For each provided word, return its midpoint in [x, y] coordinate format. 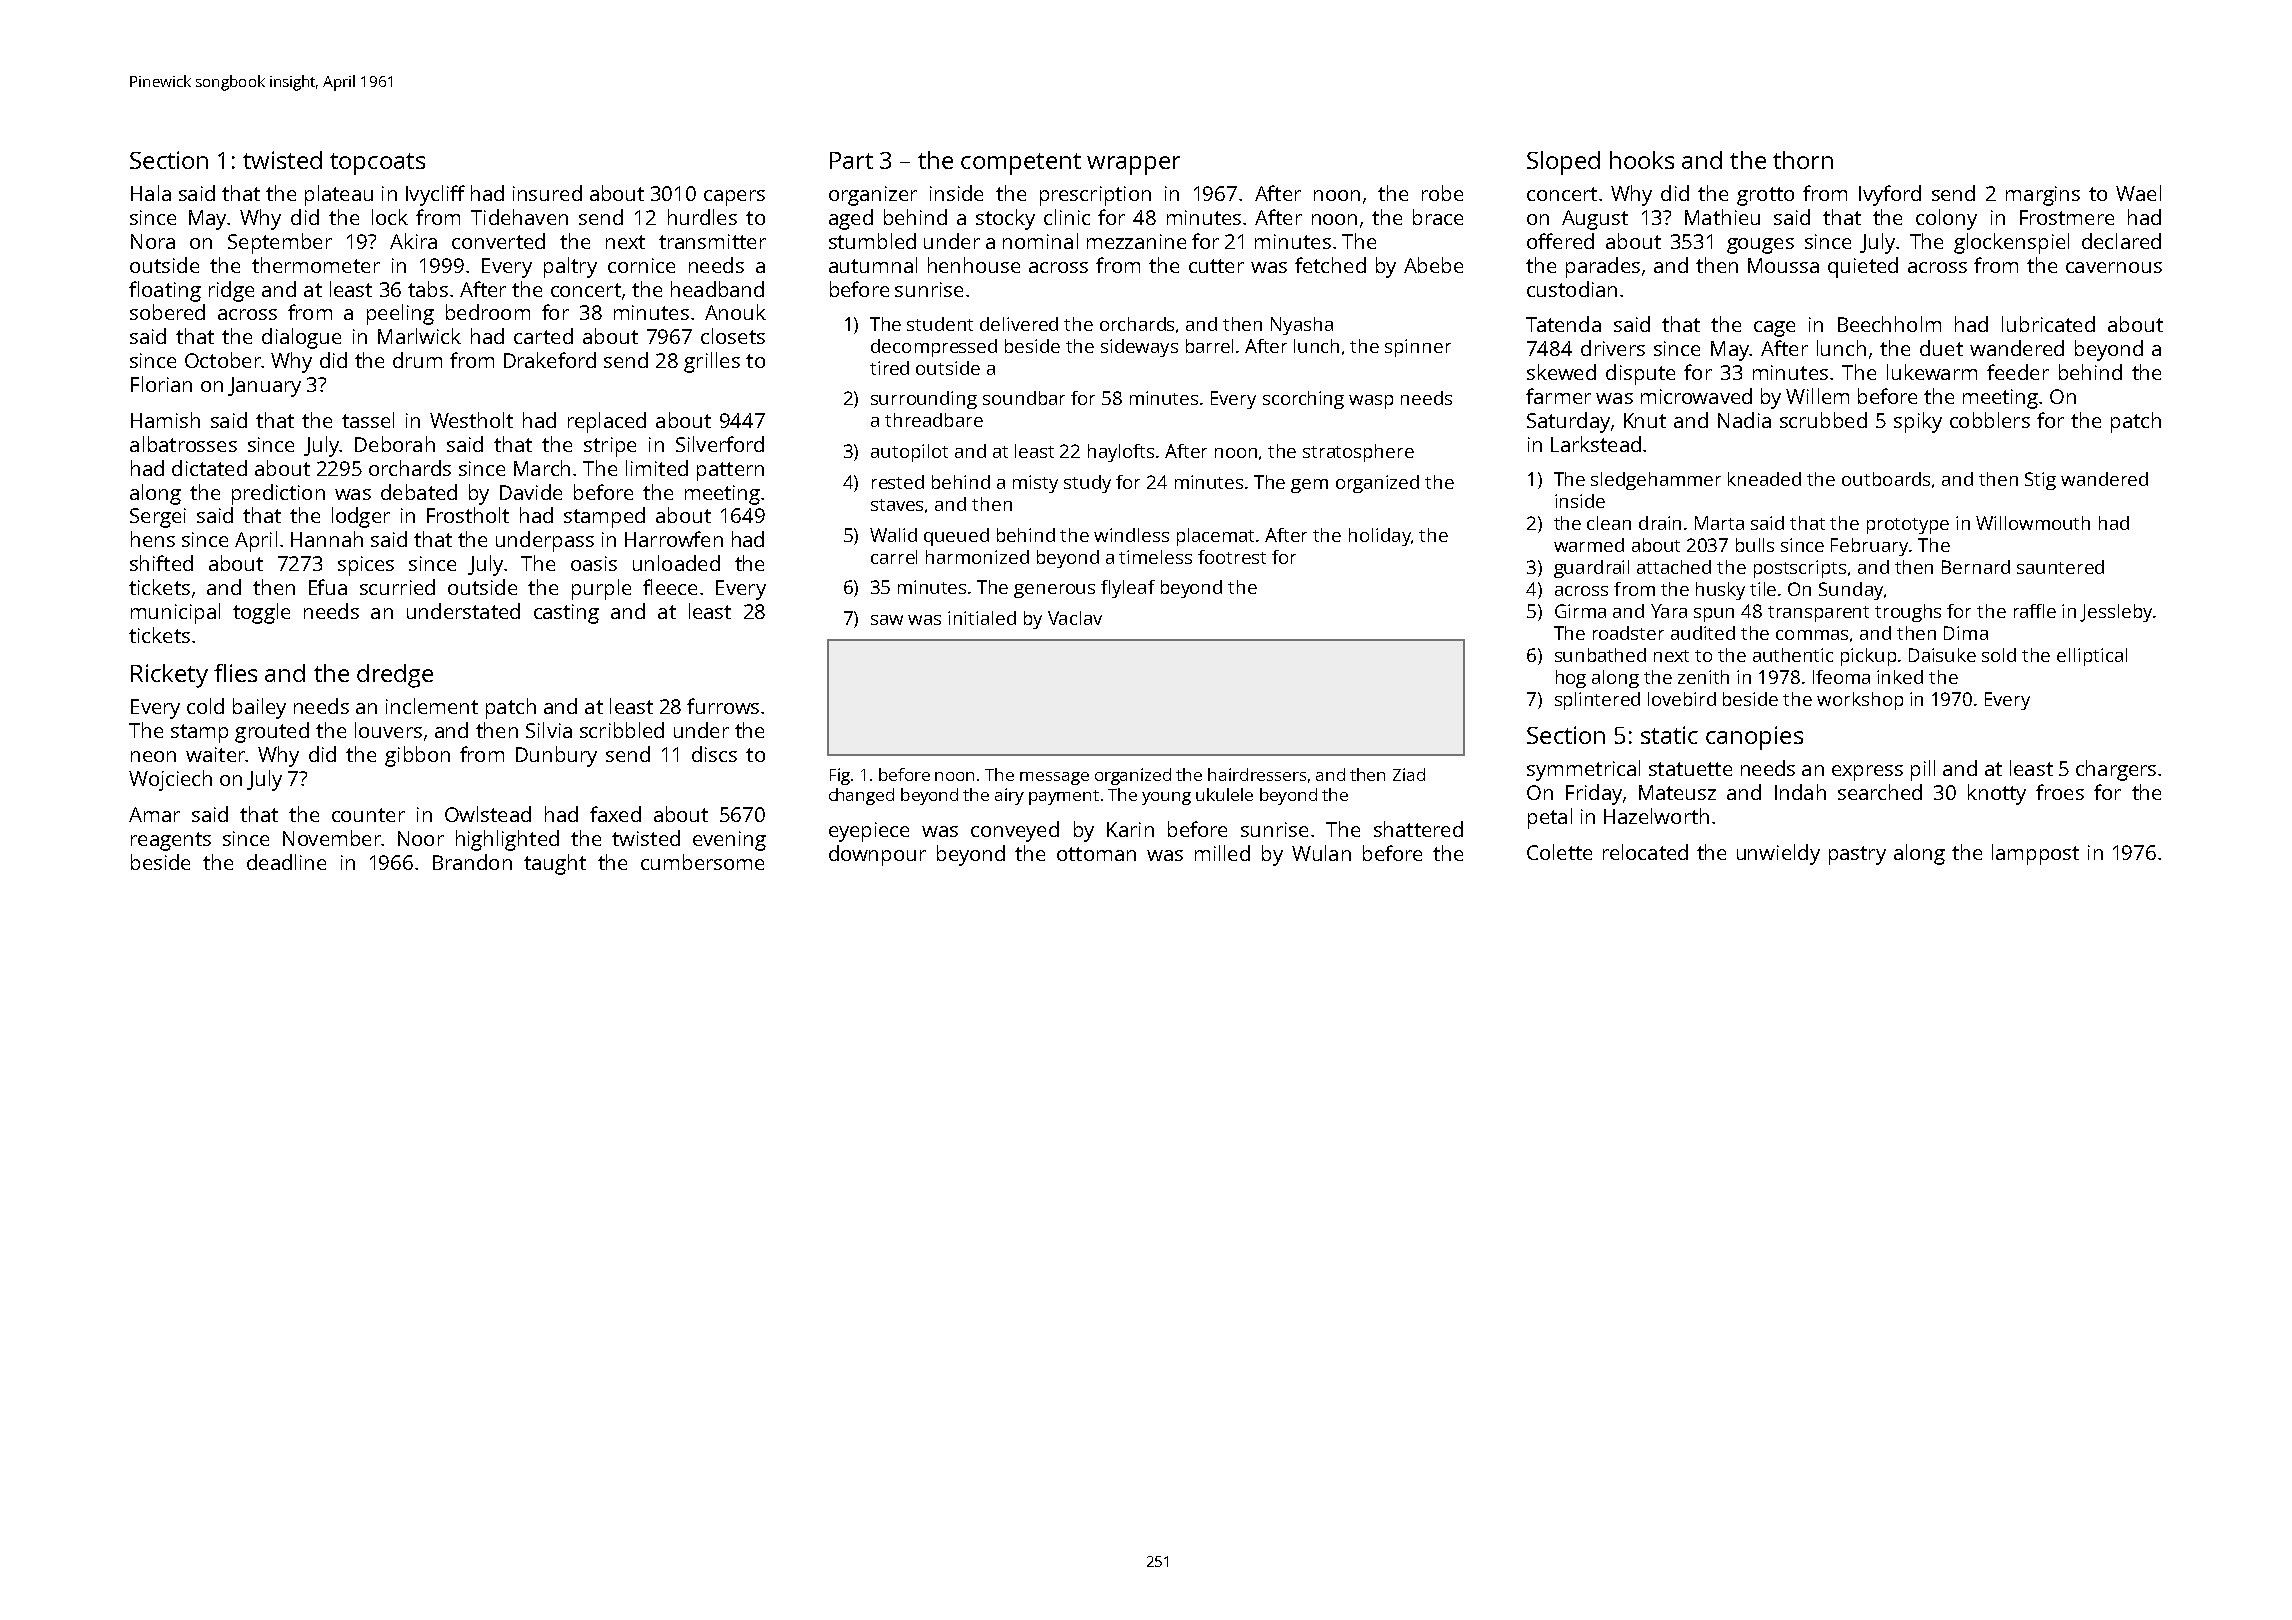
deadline [286, 862]
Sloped [1563, 163]
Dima [1966, 633]
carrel [894, 557]
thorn [1803, 160]
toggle [261, 613]
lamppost [2035, 854]
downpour [877, 855]
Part [851, 160]
